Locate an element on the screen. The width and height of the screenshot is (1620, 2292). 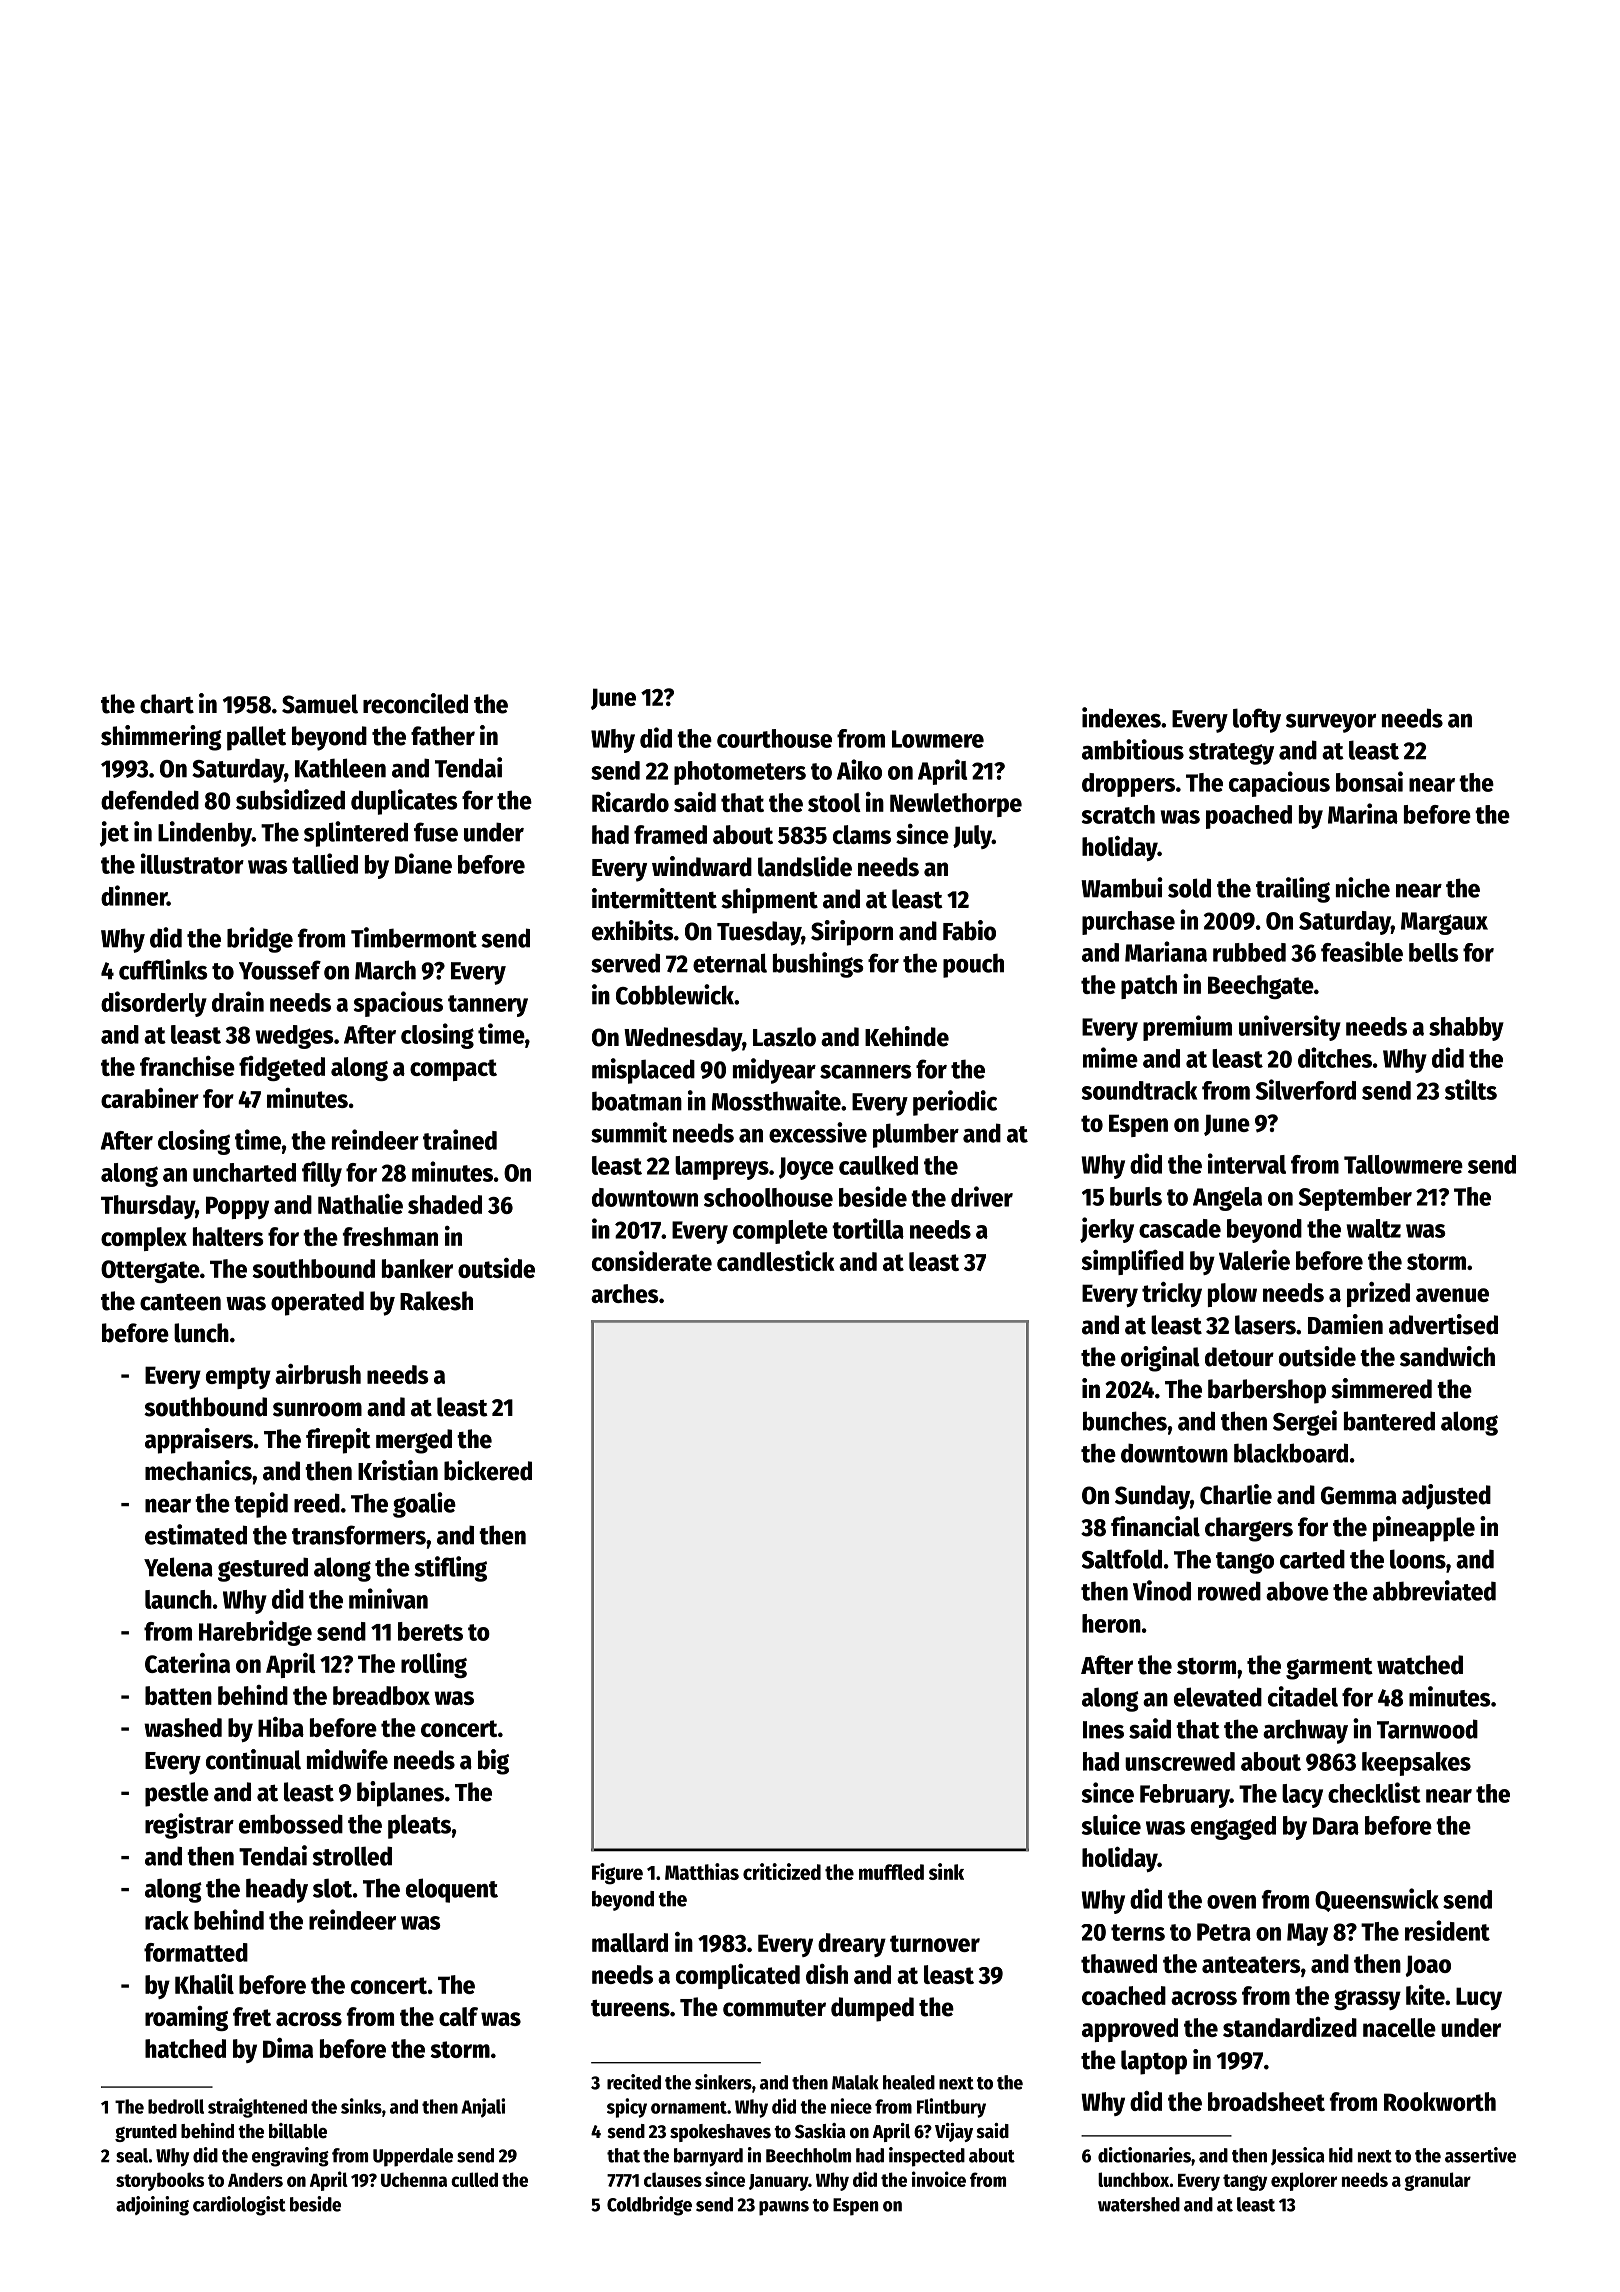
surveyor is located at coordinates (1331, 723).
